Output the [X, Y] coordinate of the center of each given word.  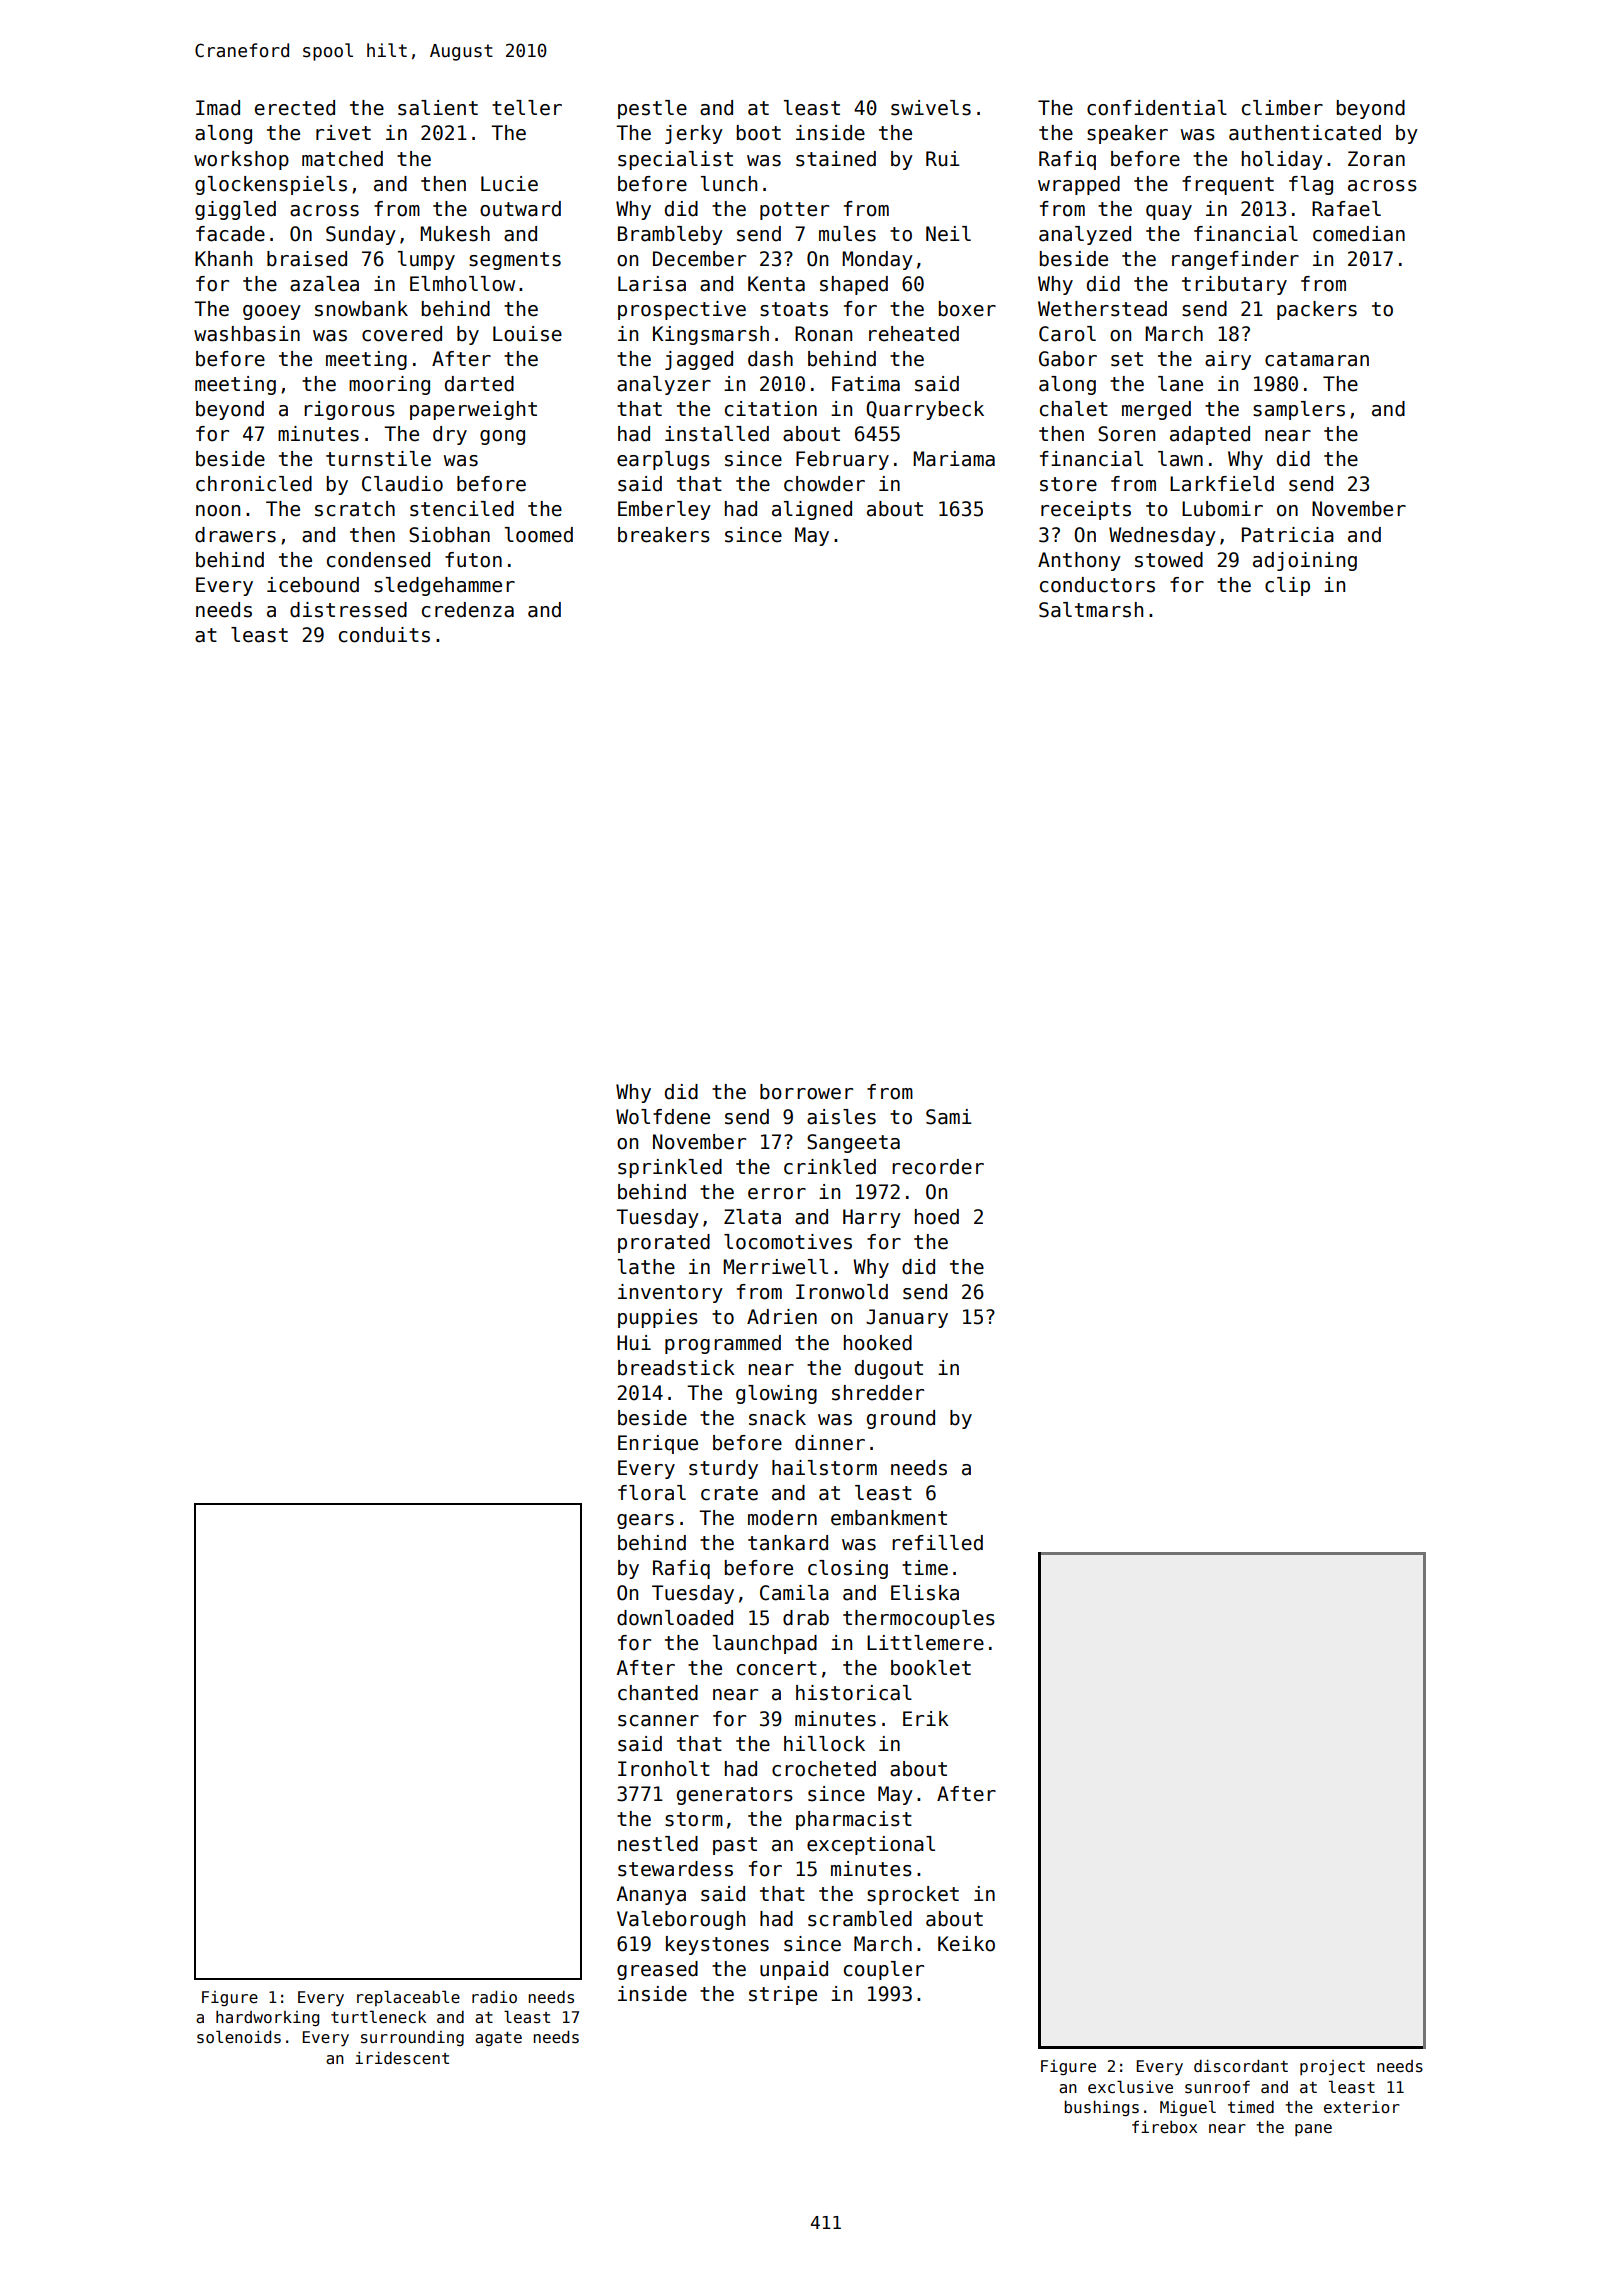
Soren [1126, 434]
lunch [729, 184]
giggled [235, 210]
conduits [384, 635]
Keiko [966, 1944]
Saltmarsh [1091, 610]
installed [717, 434]
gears [645, 1521]
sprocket [913, 1895]
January [907, 1318]
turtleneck [378, 2016]
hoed [937, 1217]
